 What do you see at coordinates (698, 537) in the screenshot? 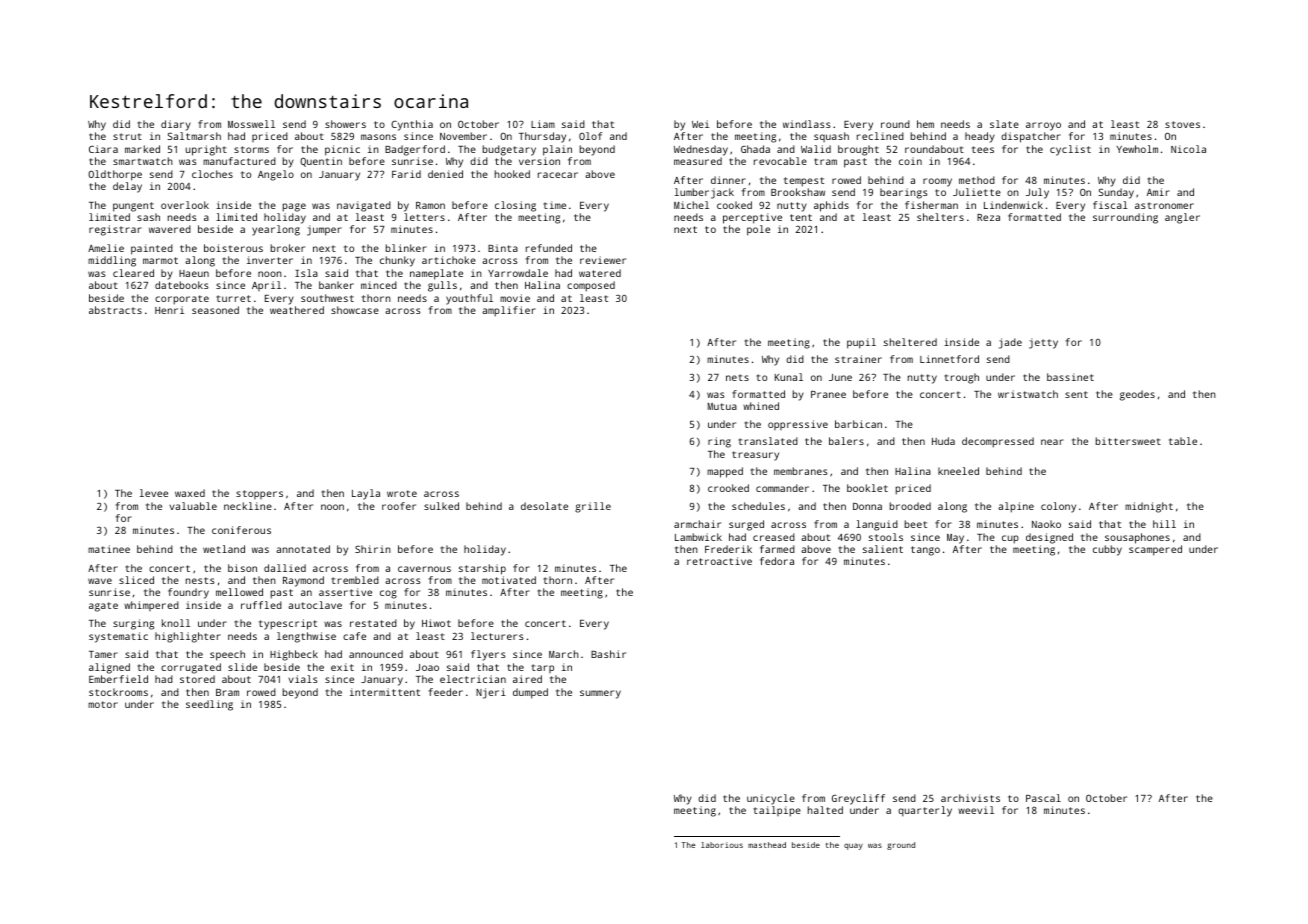
I see `Lambwick` at bounding box center [698, 537].
